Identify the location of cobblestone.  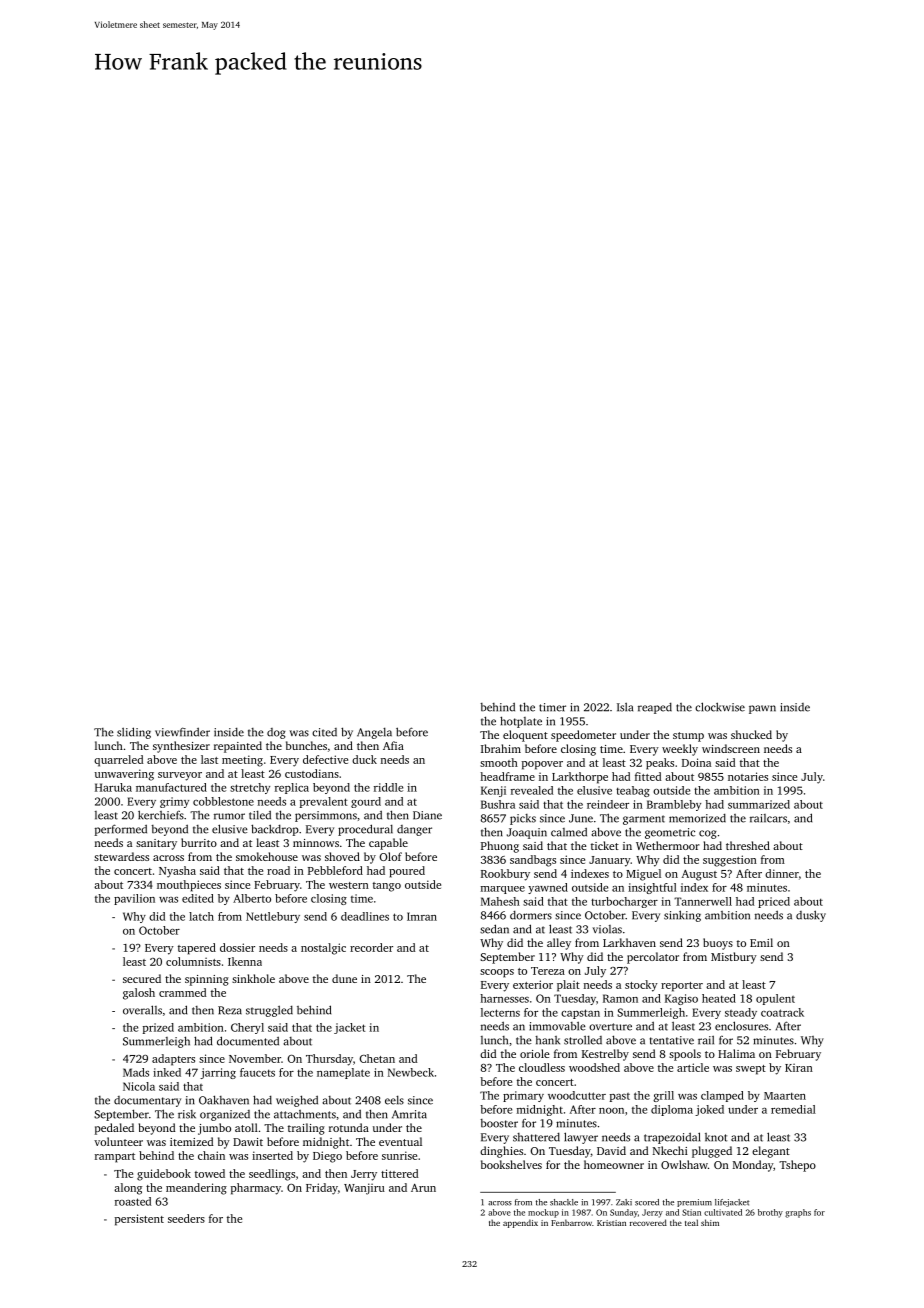
(223, 801).
